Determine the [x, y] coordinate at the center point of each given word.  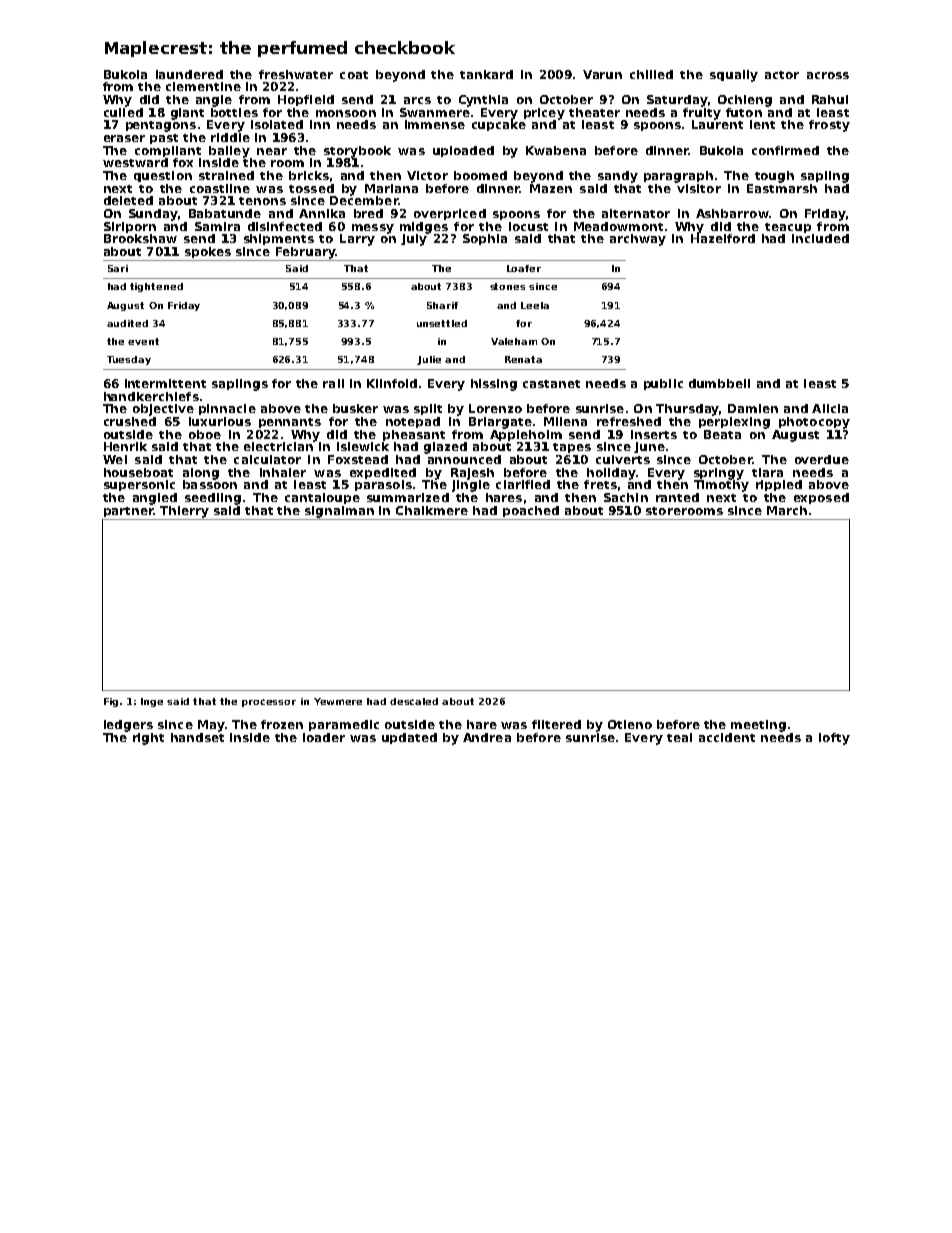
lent [762, 124]
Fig [111, 702]
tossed [311, 188]
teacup [788, 228]
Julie [429, 360]
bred [368, 213]
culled [123, 112]
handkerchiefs [151, 396]
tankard [486, 74]
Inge [152, 702]
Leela [535, 305]
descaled [414, 701]
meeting [758, 726]
